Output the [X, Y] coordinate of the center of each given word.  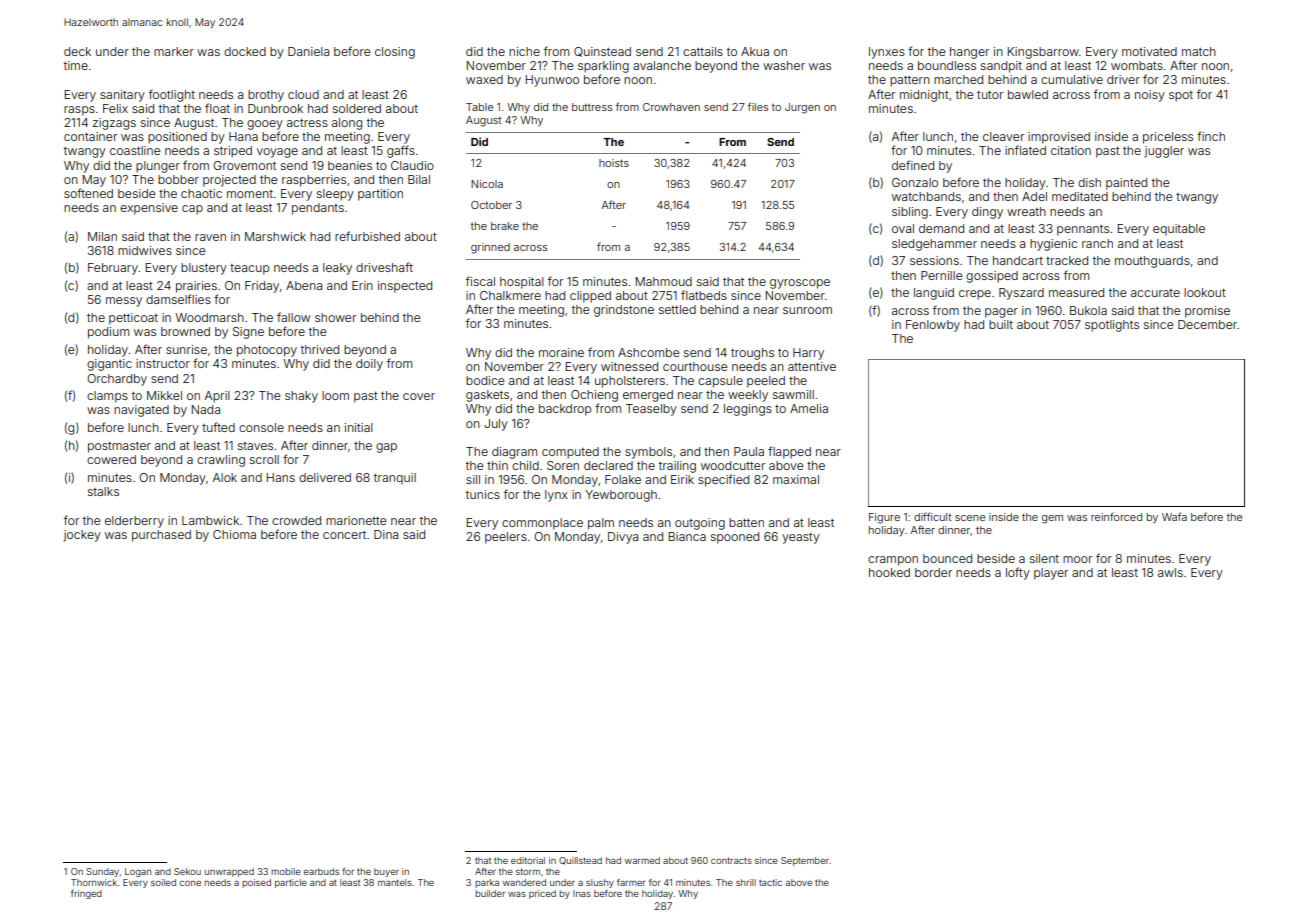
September [805, 861]
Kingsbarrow [1043, 53]
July [496, 425]
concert [344, 535]
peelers [506, 538]
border [933, 572]
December [1207, 324]
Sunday [102, 872]
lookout [1205, 292]
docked [245, 51]
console [261, 427]
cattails [703, 51]
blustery [204, 269]
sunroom [807, 310]
